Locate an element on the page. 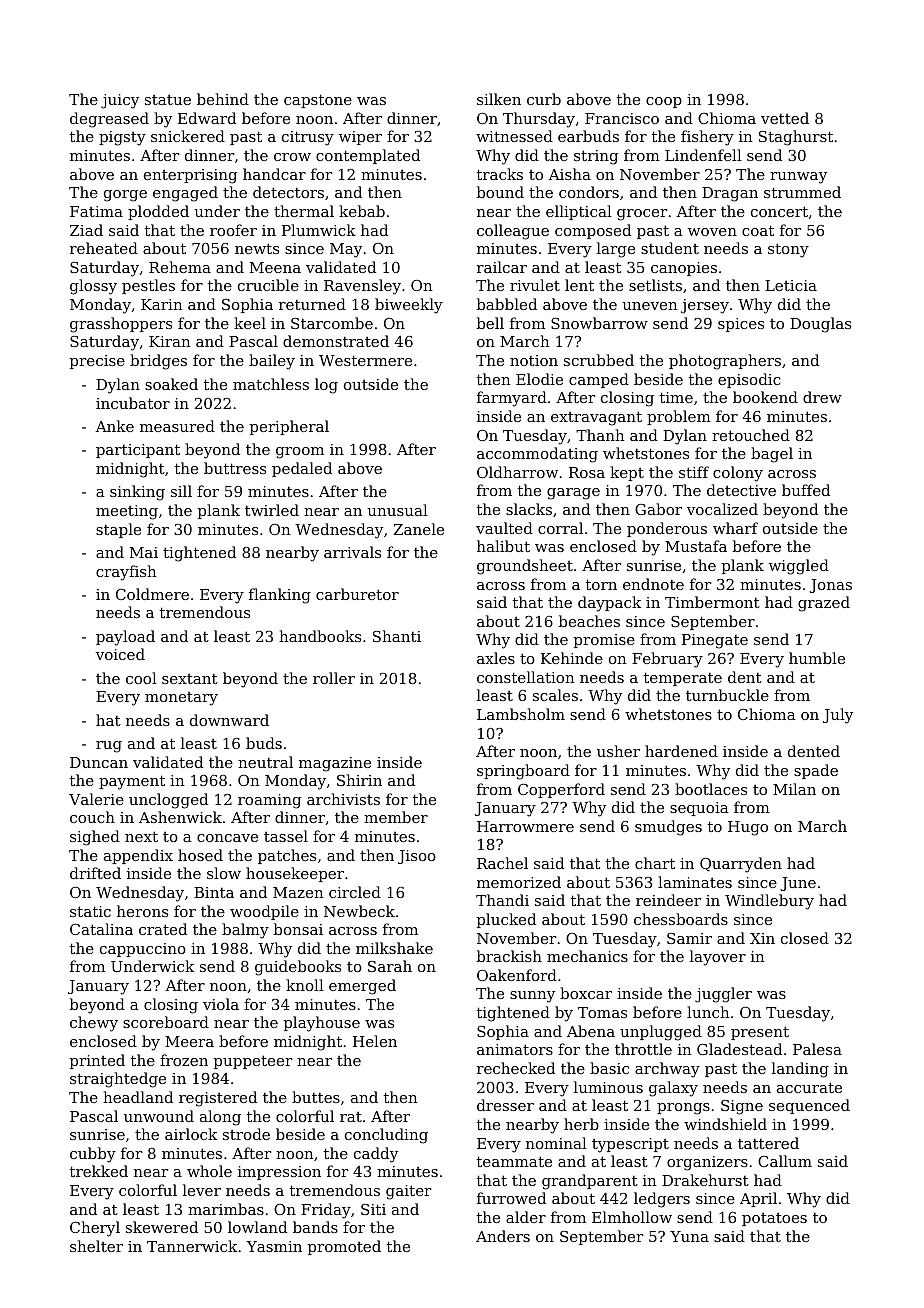 The width and height of the page is (924, 1308). crayfish is located at coordinates (126, 573).
